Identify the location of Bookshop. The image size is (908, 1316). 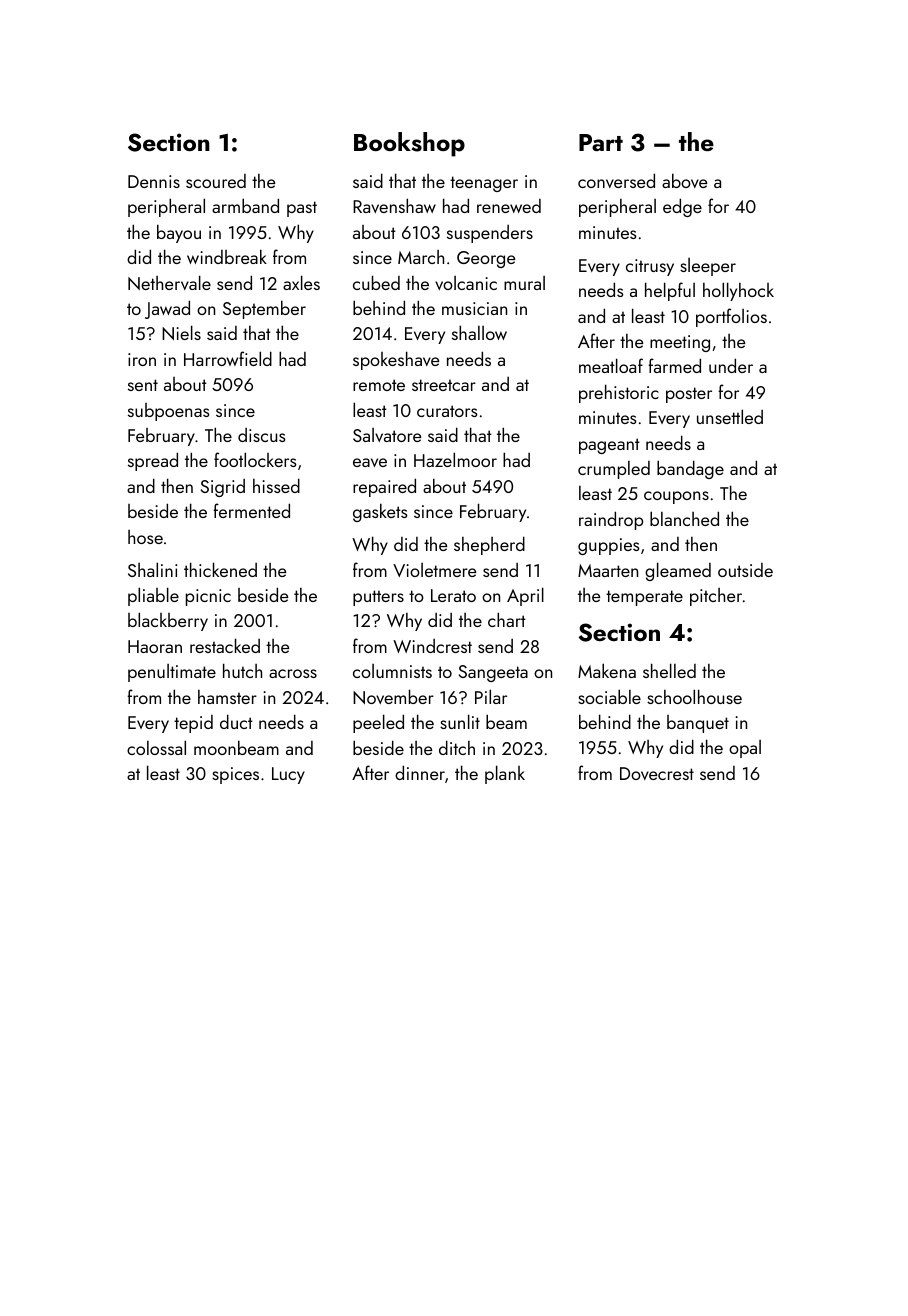
(409, 144).
